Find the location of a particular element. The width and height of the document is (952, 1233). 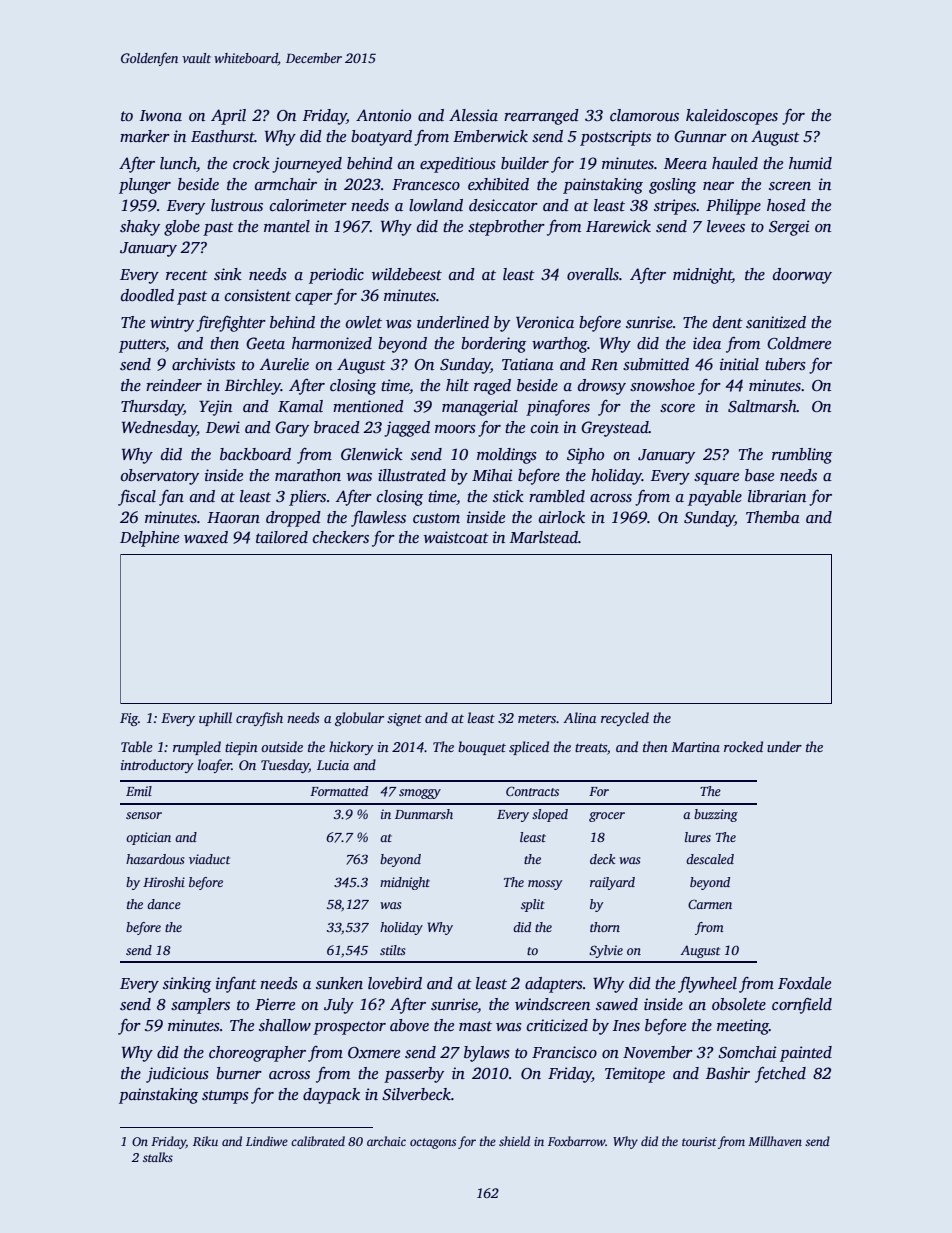

stilts is located at coordinates (393, 950).
